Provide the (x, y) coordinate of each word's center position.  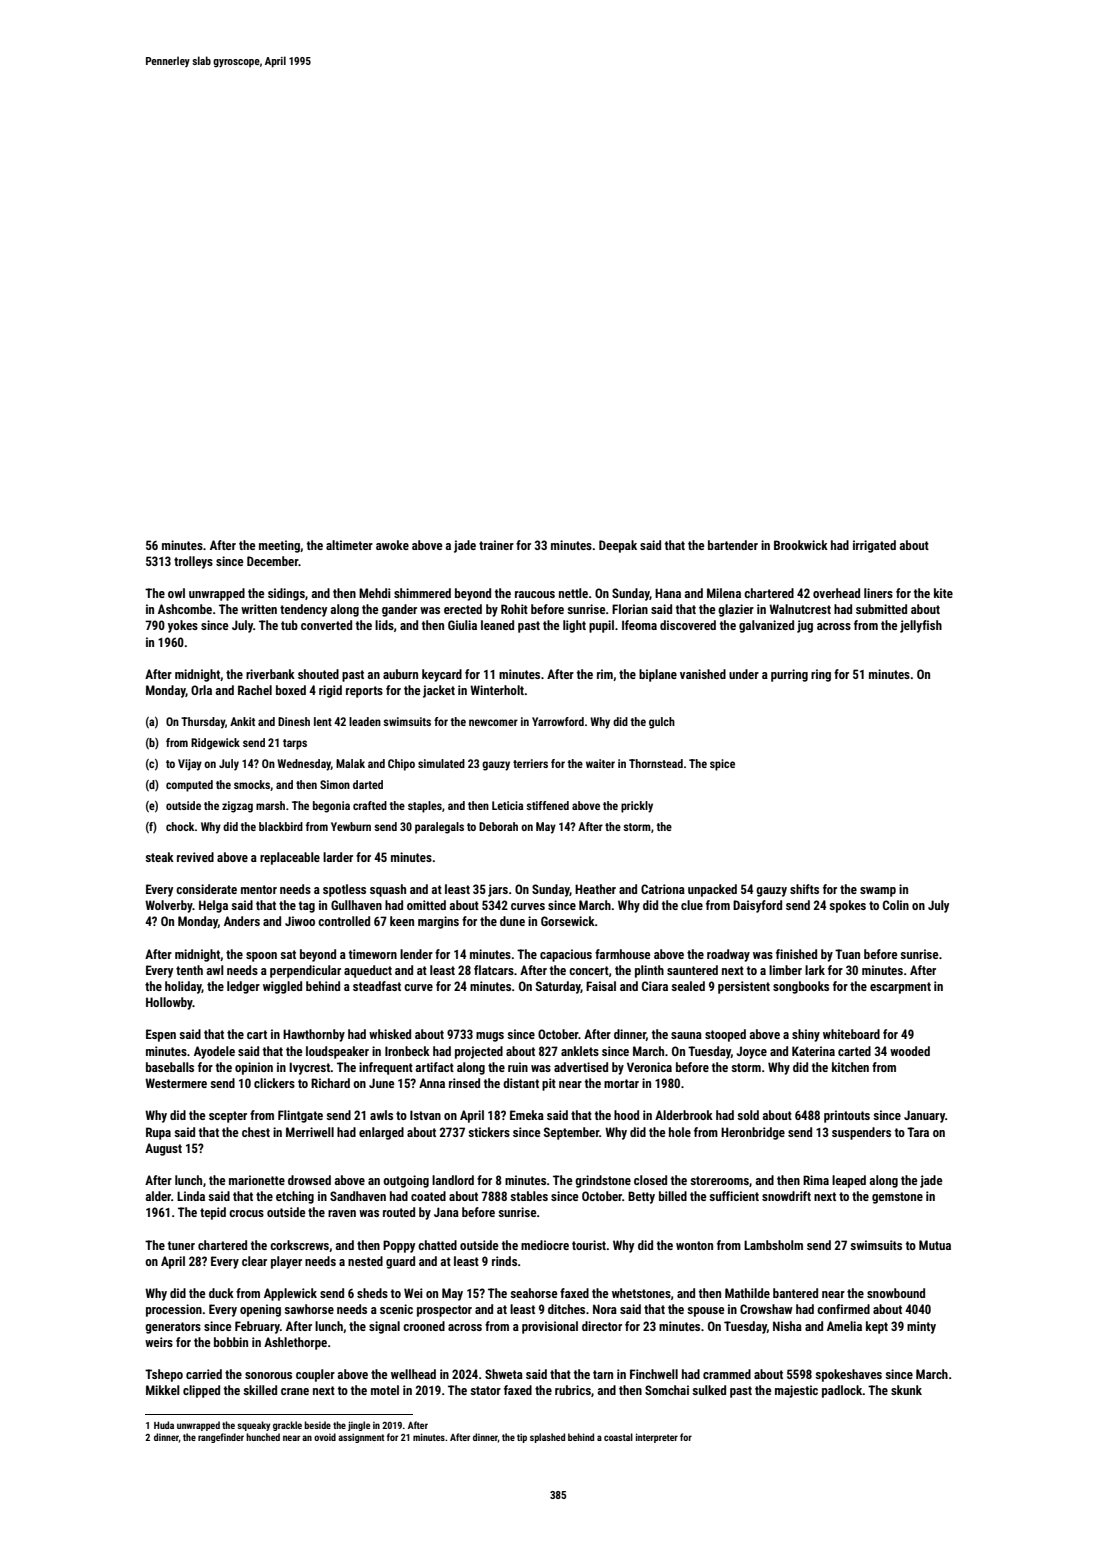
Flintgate (300, 1116)
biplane (658, 675)
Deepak (618, 546)
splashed (547, 1438)
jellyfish (921, 626)
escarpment (900, 988)
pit (549, 1084)
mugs (490, 1037)
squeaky (253, 1426)
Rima (816, 1180)
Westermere (176, 1083)
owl (176, 593)
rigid (330, 691)
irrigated (874, 546)
